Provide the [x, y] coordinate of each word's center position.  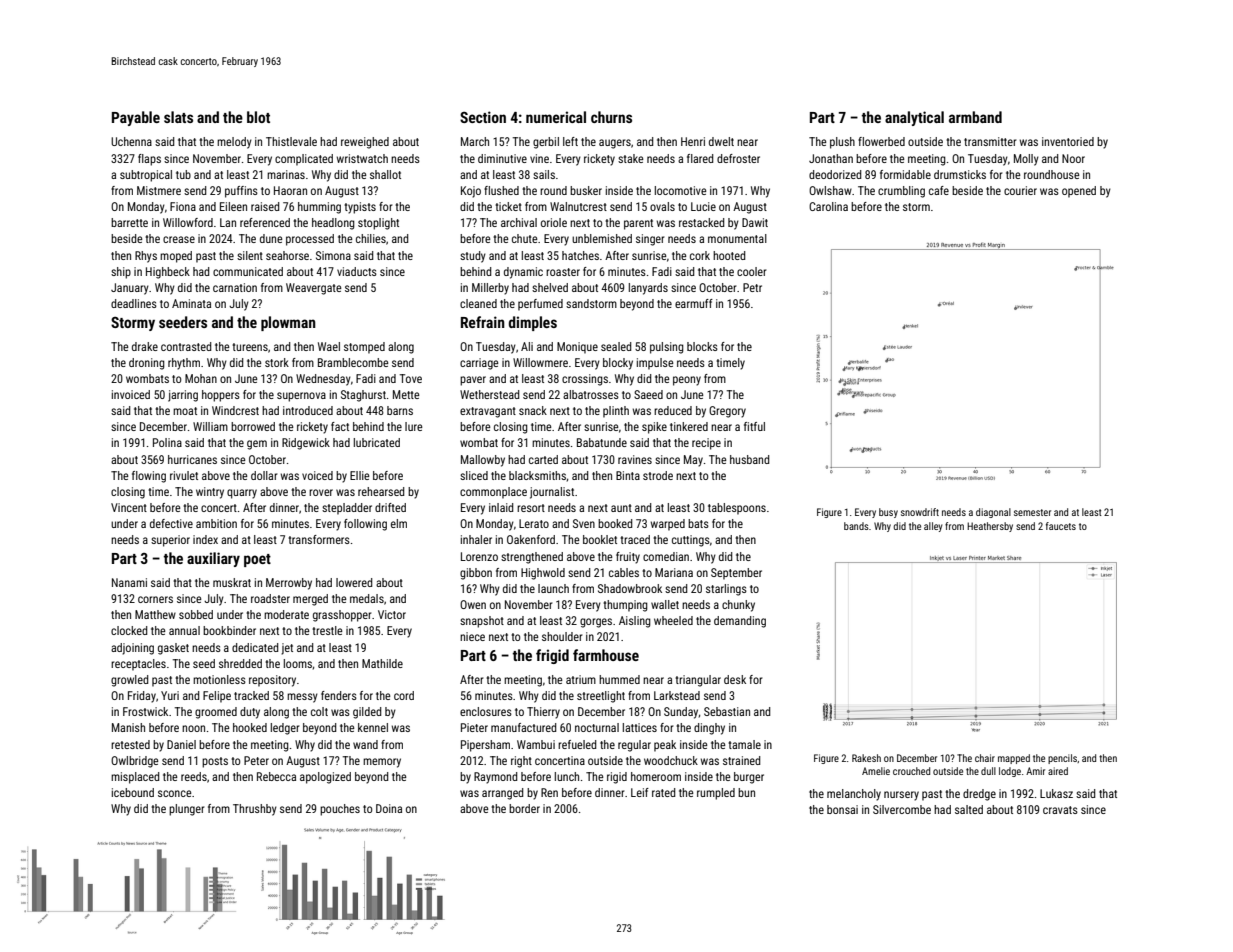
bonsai [842, 809]
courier [1020, 190]
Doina [389, 808]
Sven [584, 523]
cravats [1060, 810]
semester [1032, 512]
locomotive [681, 190]
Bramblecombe [353, 362]
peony [687, 381]
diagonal [993, 513]
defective [171, 523]
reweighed [365, 143]
